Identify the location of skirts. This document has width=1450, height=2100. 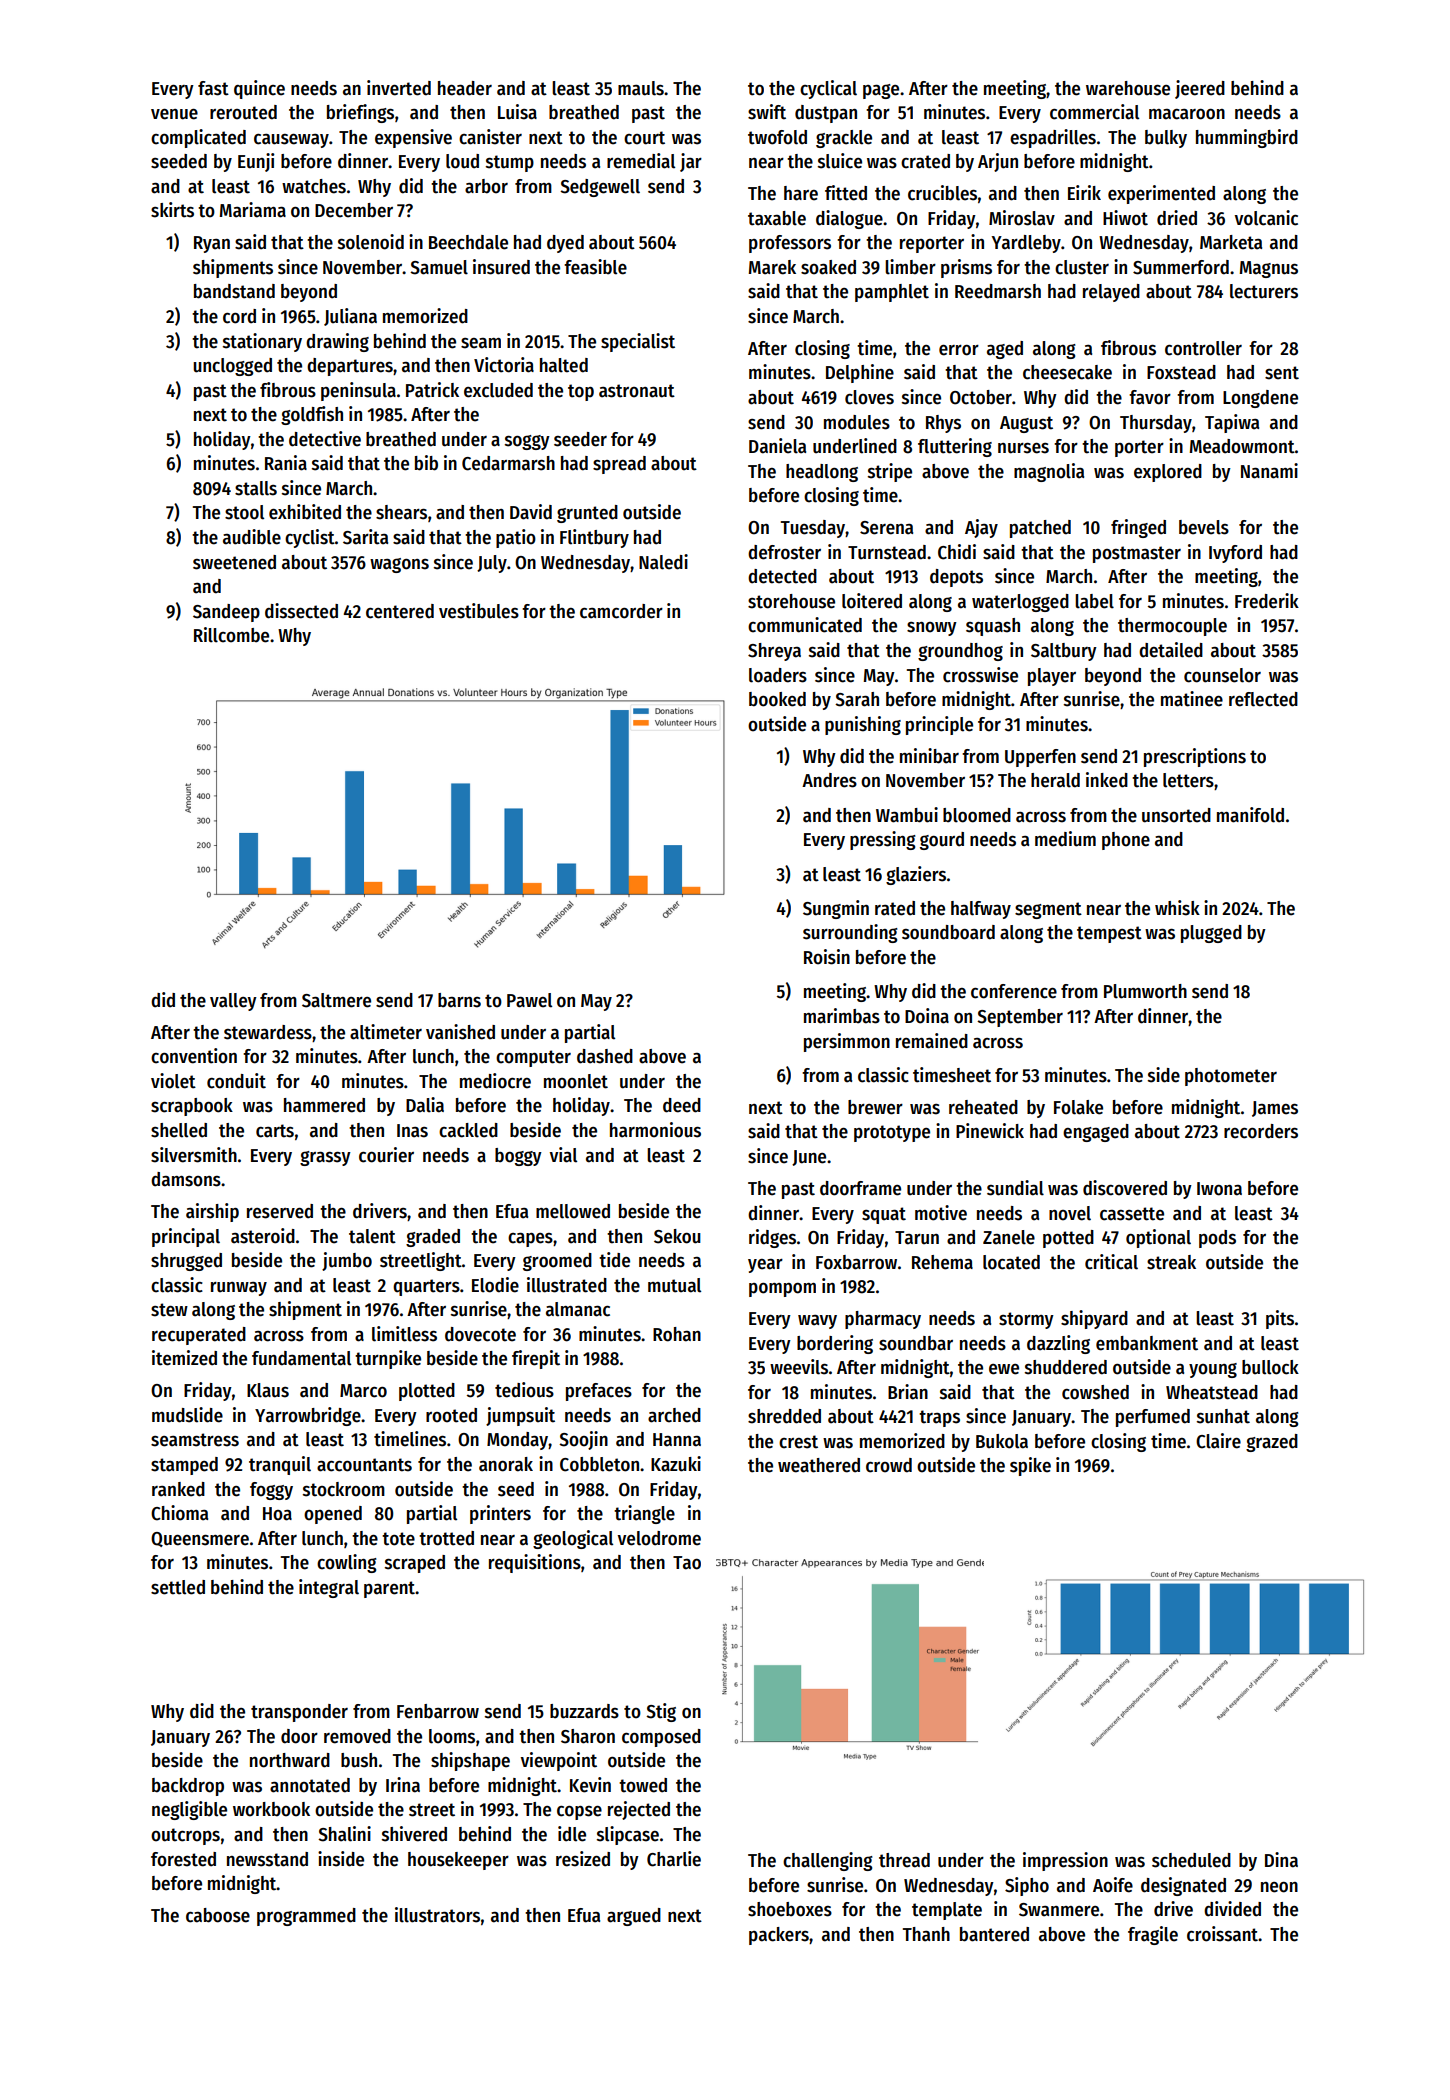
(172, 210).
